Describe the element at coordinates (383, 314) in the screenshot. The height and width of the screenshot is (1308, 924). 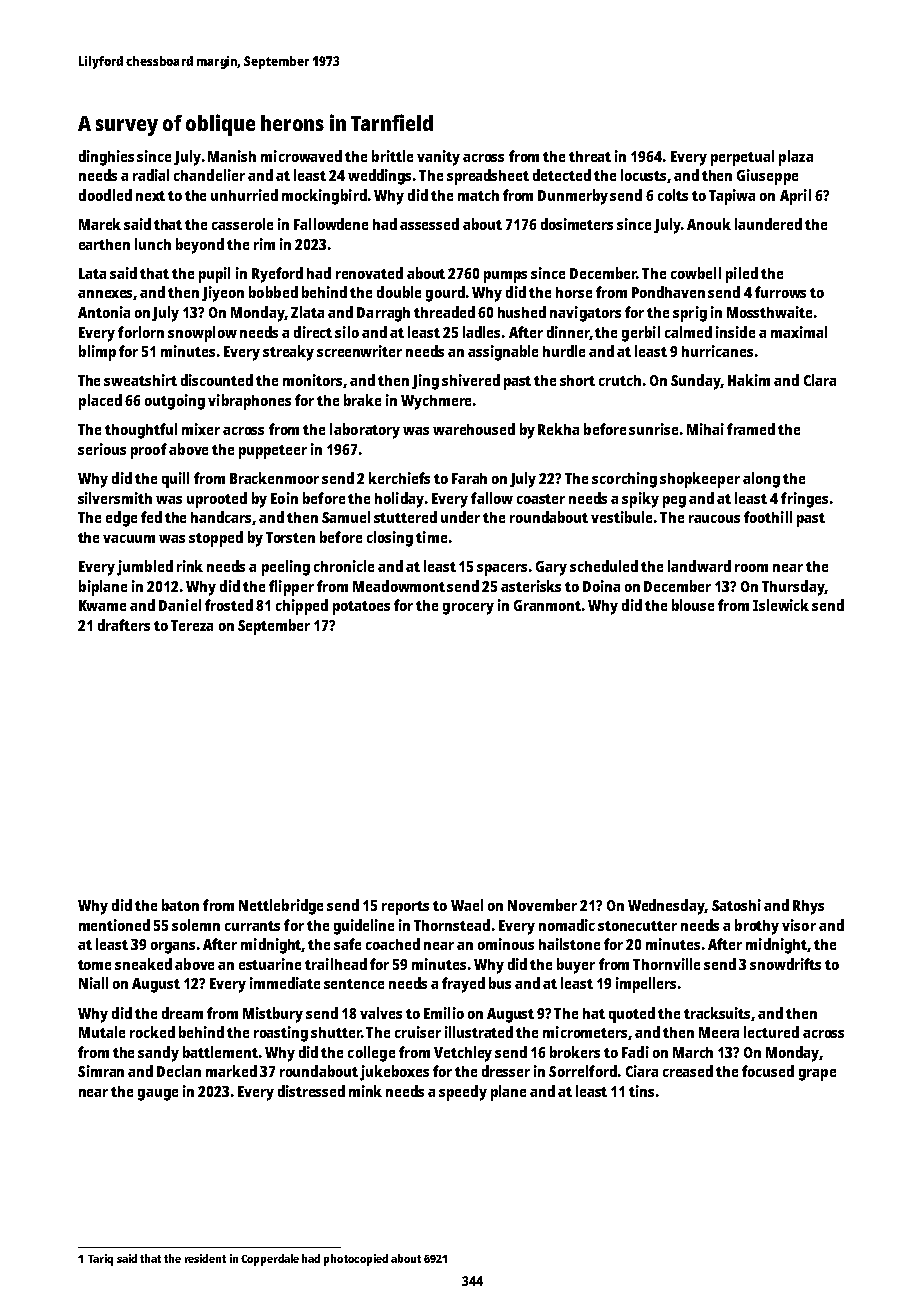
I see `Darragh` at that location.
